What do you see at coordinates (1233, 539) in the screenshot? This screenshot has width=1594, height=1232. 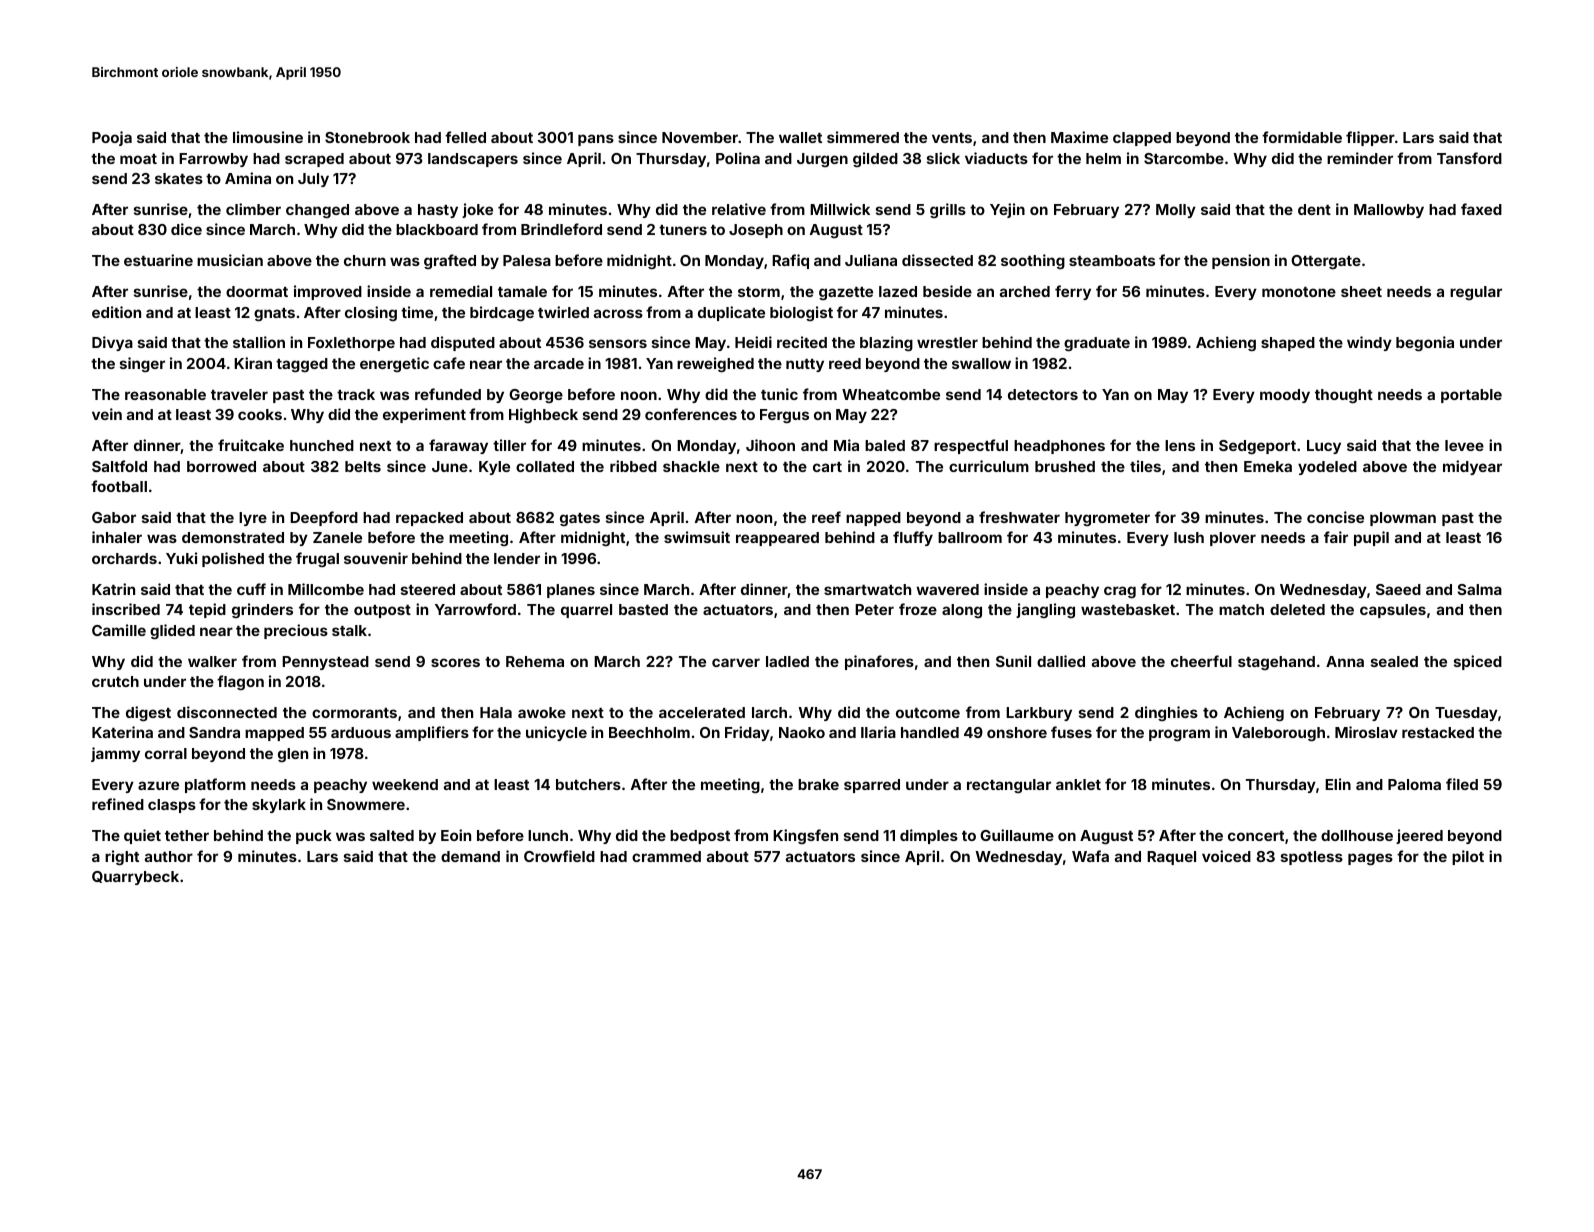 I see `plover` at bounding box center [1233, 539].
